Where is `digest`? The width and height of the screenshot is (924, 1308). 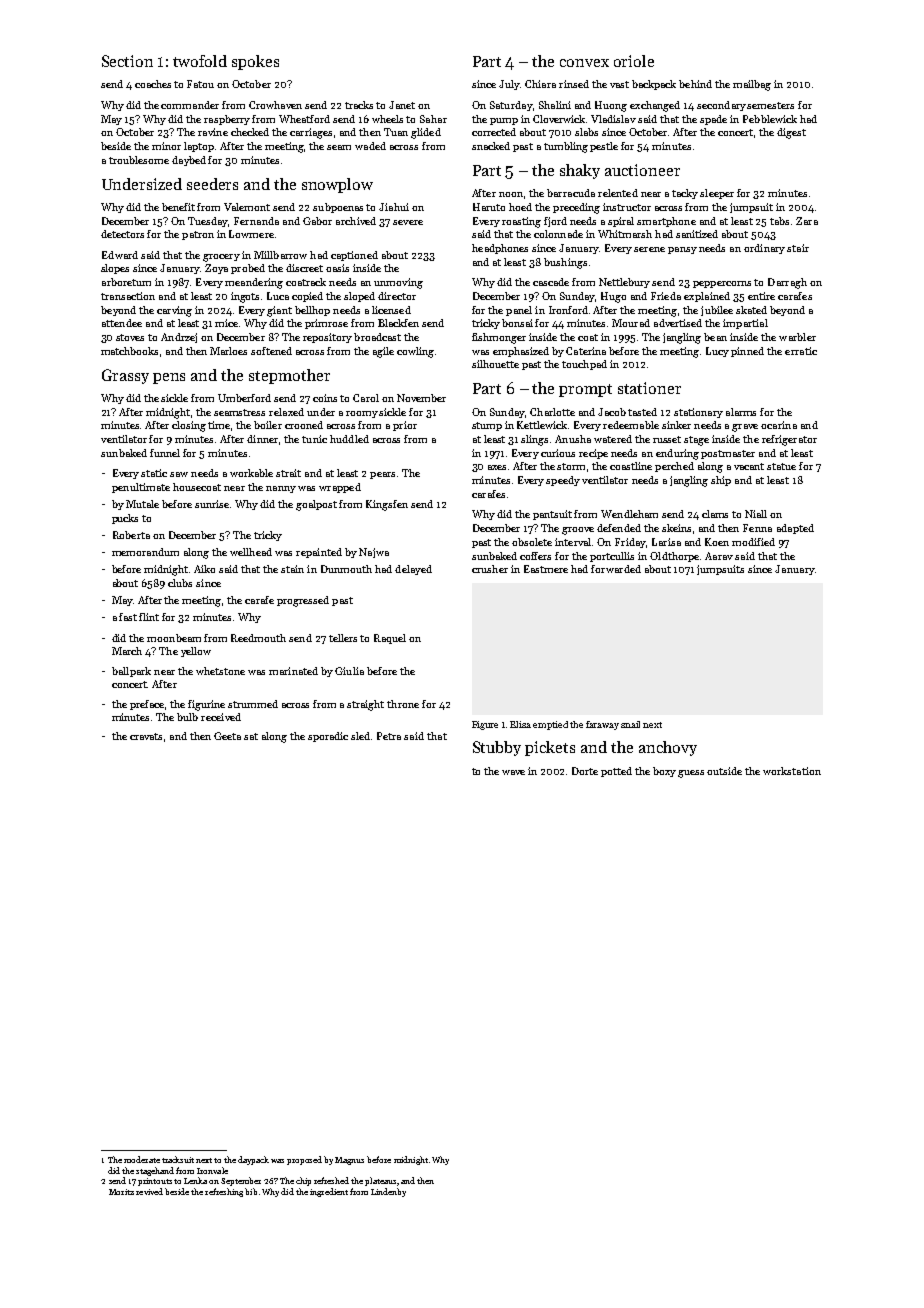
digest is located at coordinates (791, 133).
